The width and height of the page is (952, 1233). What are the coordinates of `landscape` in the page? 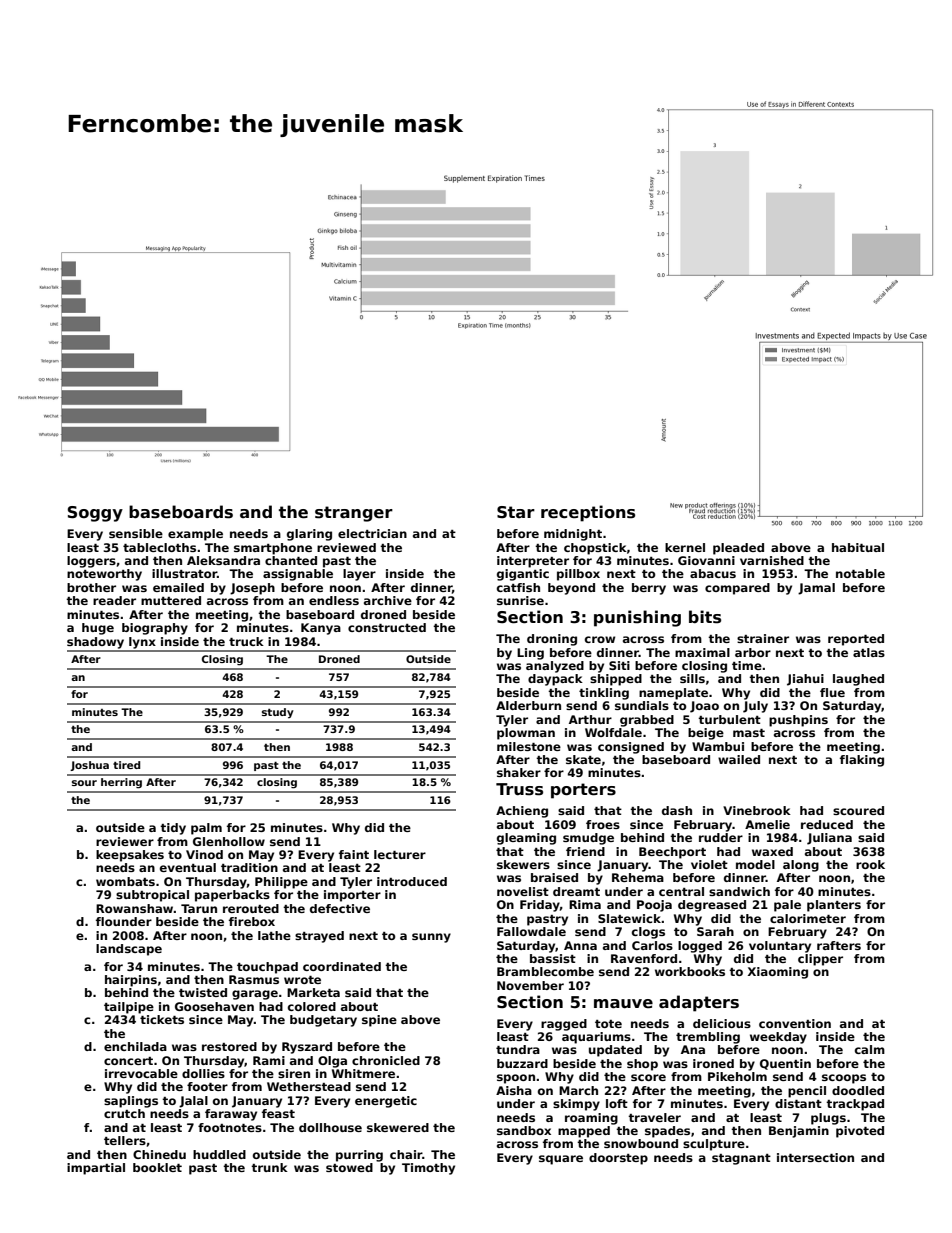 It's located at (129, 950).
